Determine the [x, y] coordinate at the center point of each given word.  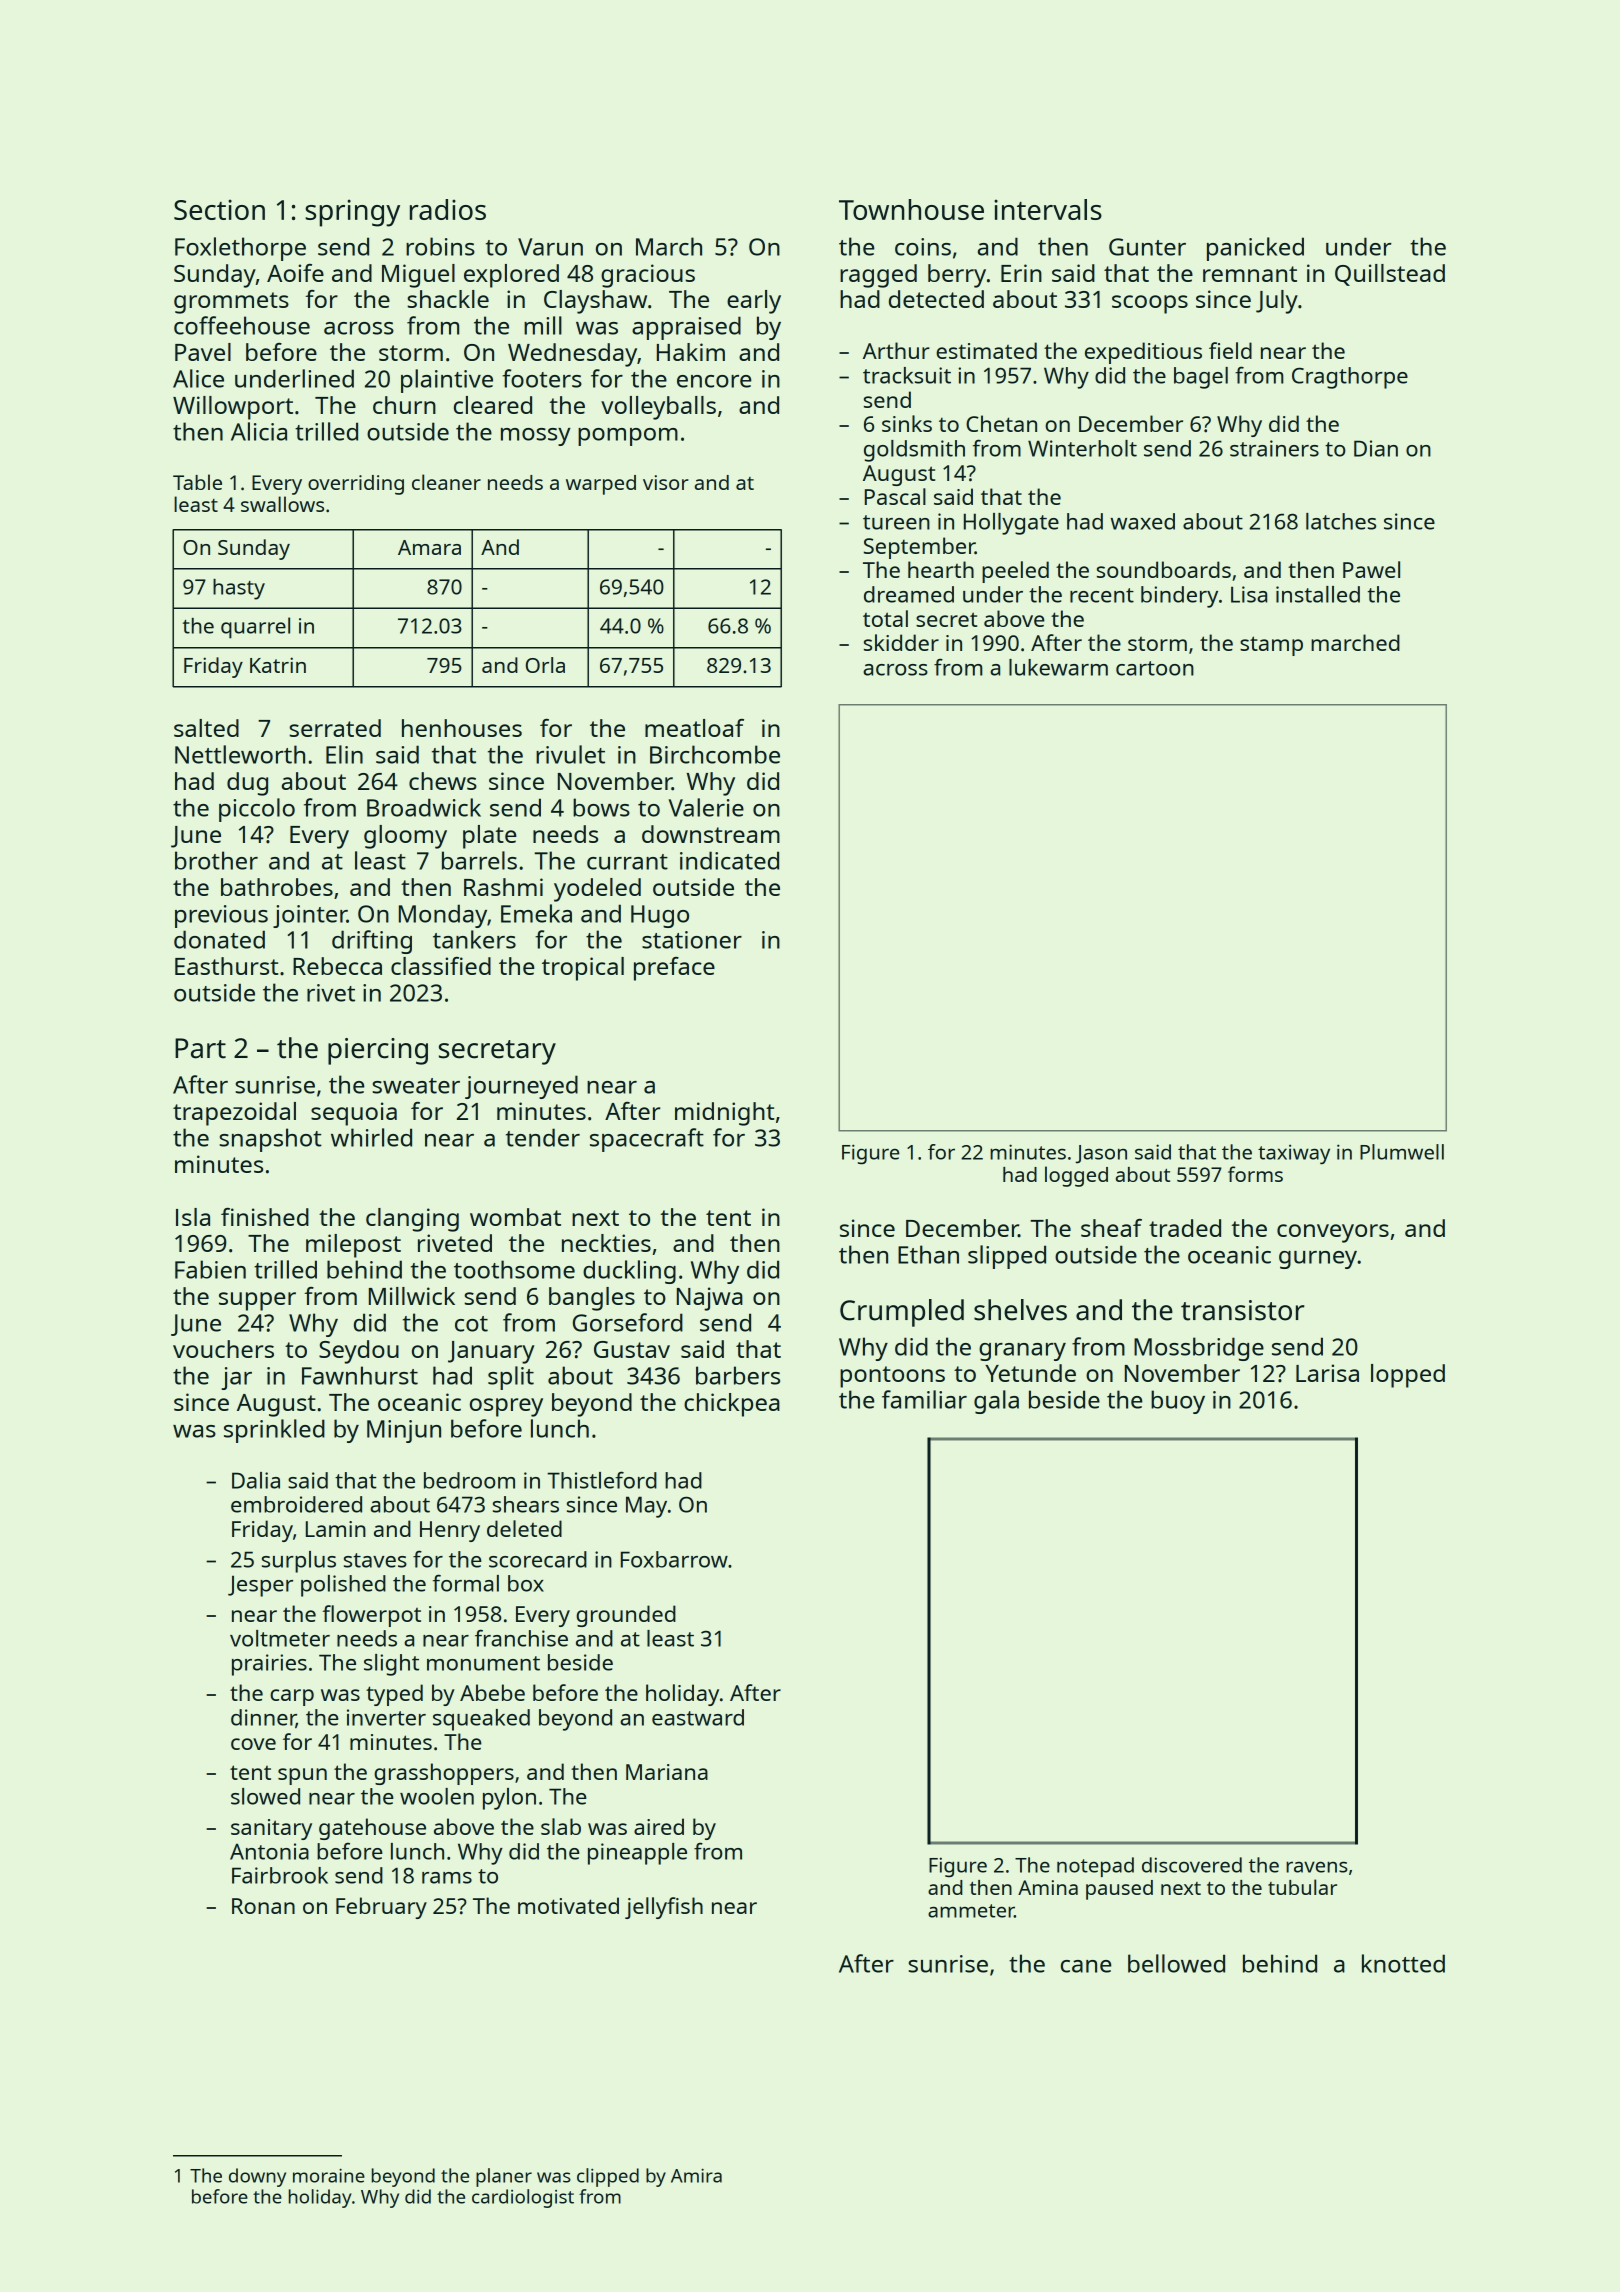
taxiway [1294, 1154]
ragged [878, 276]
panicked [1255, 249]
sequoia [354, 1114]
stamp [1271, 646]
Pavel [203, 352]
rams [447, 1878]
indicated [729, 860]
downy [257, 2177]
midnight [725, 1114]
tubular [1302, 1887]
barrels [479, 860]
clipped [608, 2177]
